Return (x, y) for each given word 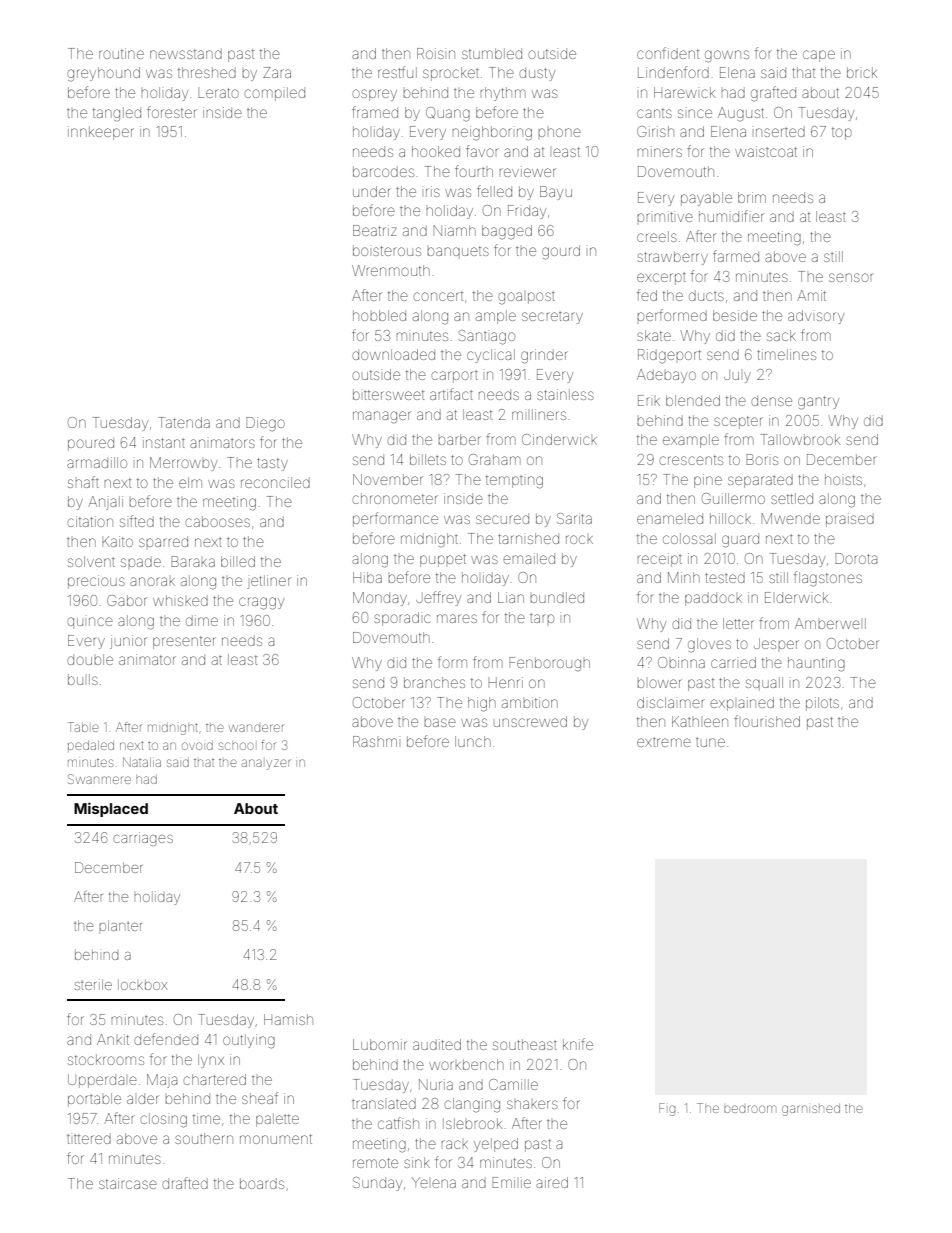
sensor (851, 277)
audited (437, 1044)
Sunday (377, 1184)
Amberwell (830, 623)
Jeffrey (438, 598)
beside (735, 315)
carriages (143, 839)
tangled (117, 114)
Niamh (454, 230)
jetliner (269, 582)
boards (262, 1183)
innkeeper (101, 133)
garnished (811, 1110)
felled (494, 191)
